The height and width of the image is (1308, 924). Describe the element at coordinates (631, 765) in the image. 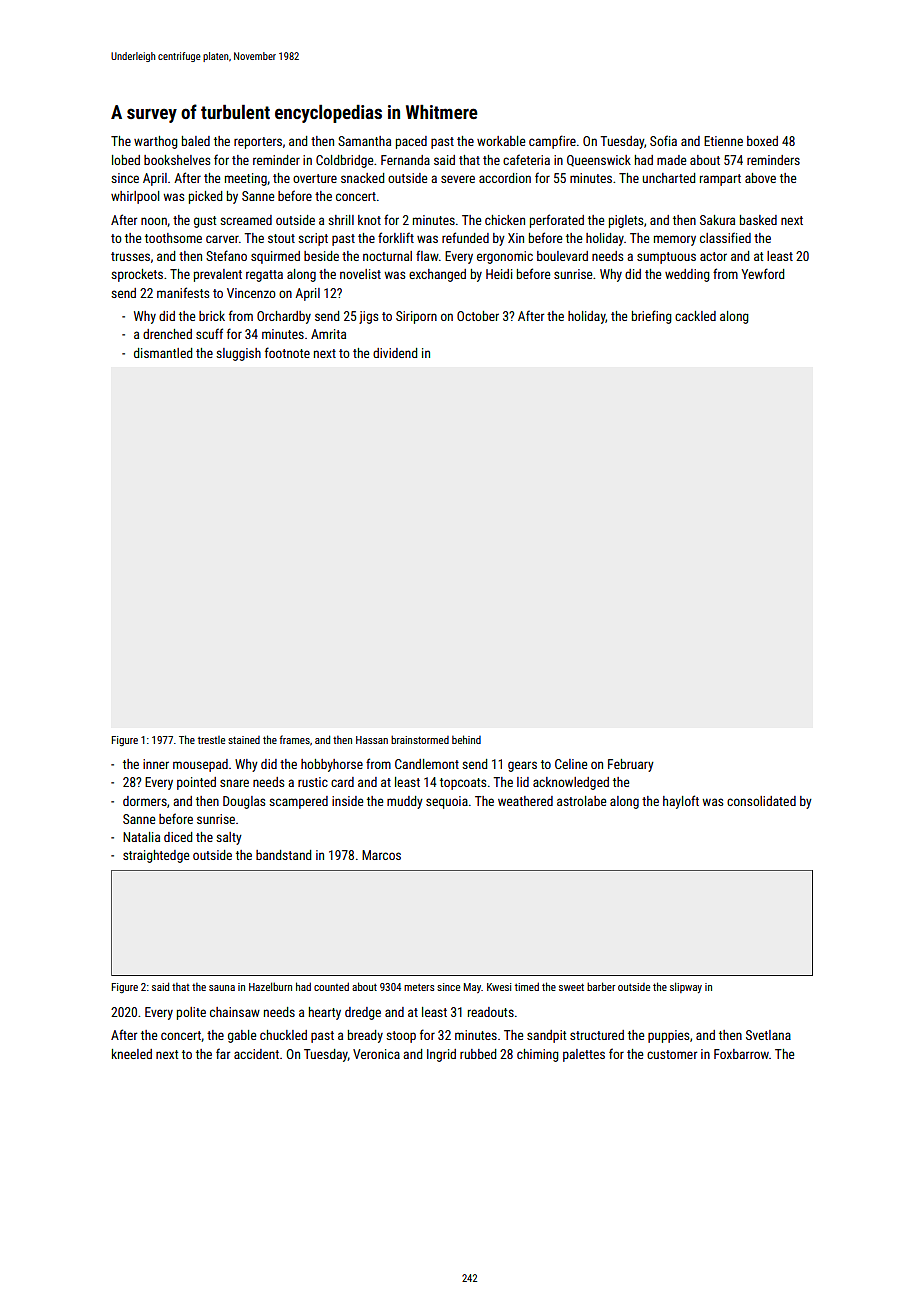

I see `February` at that location.
